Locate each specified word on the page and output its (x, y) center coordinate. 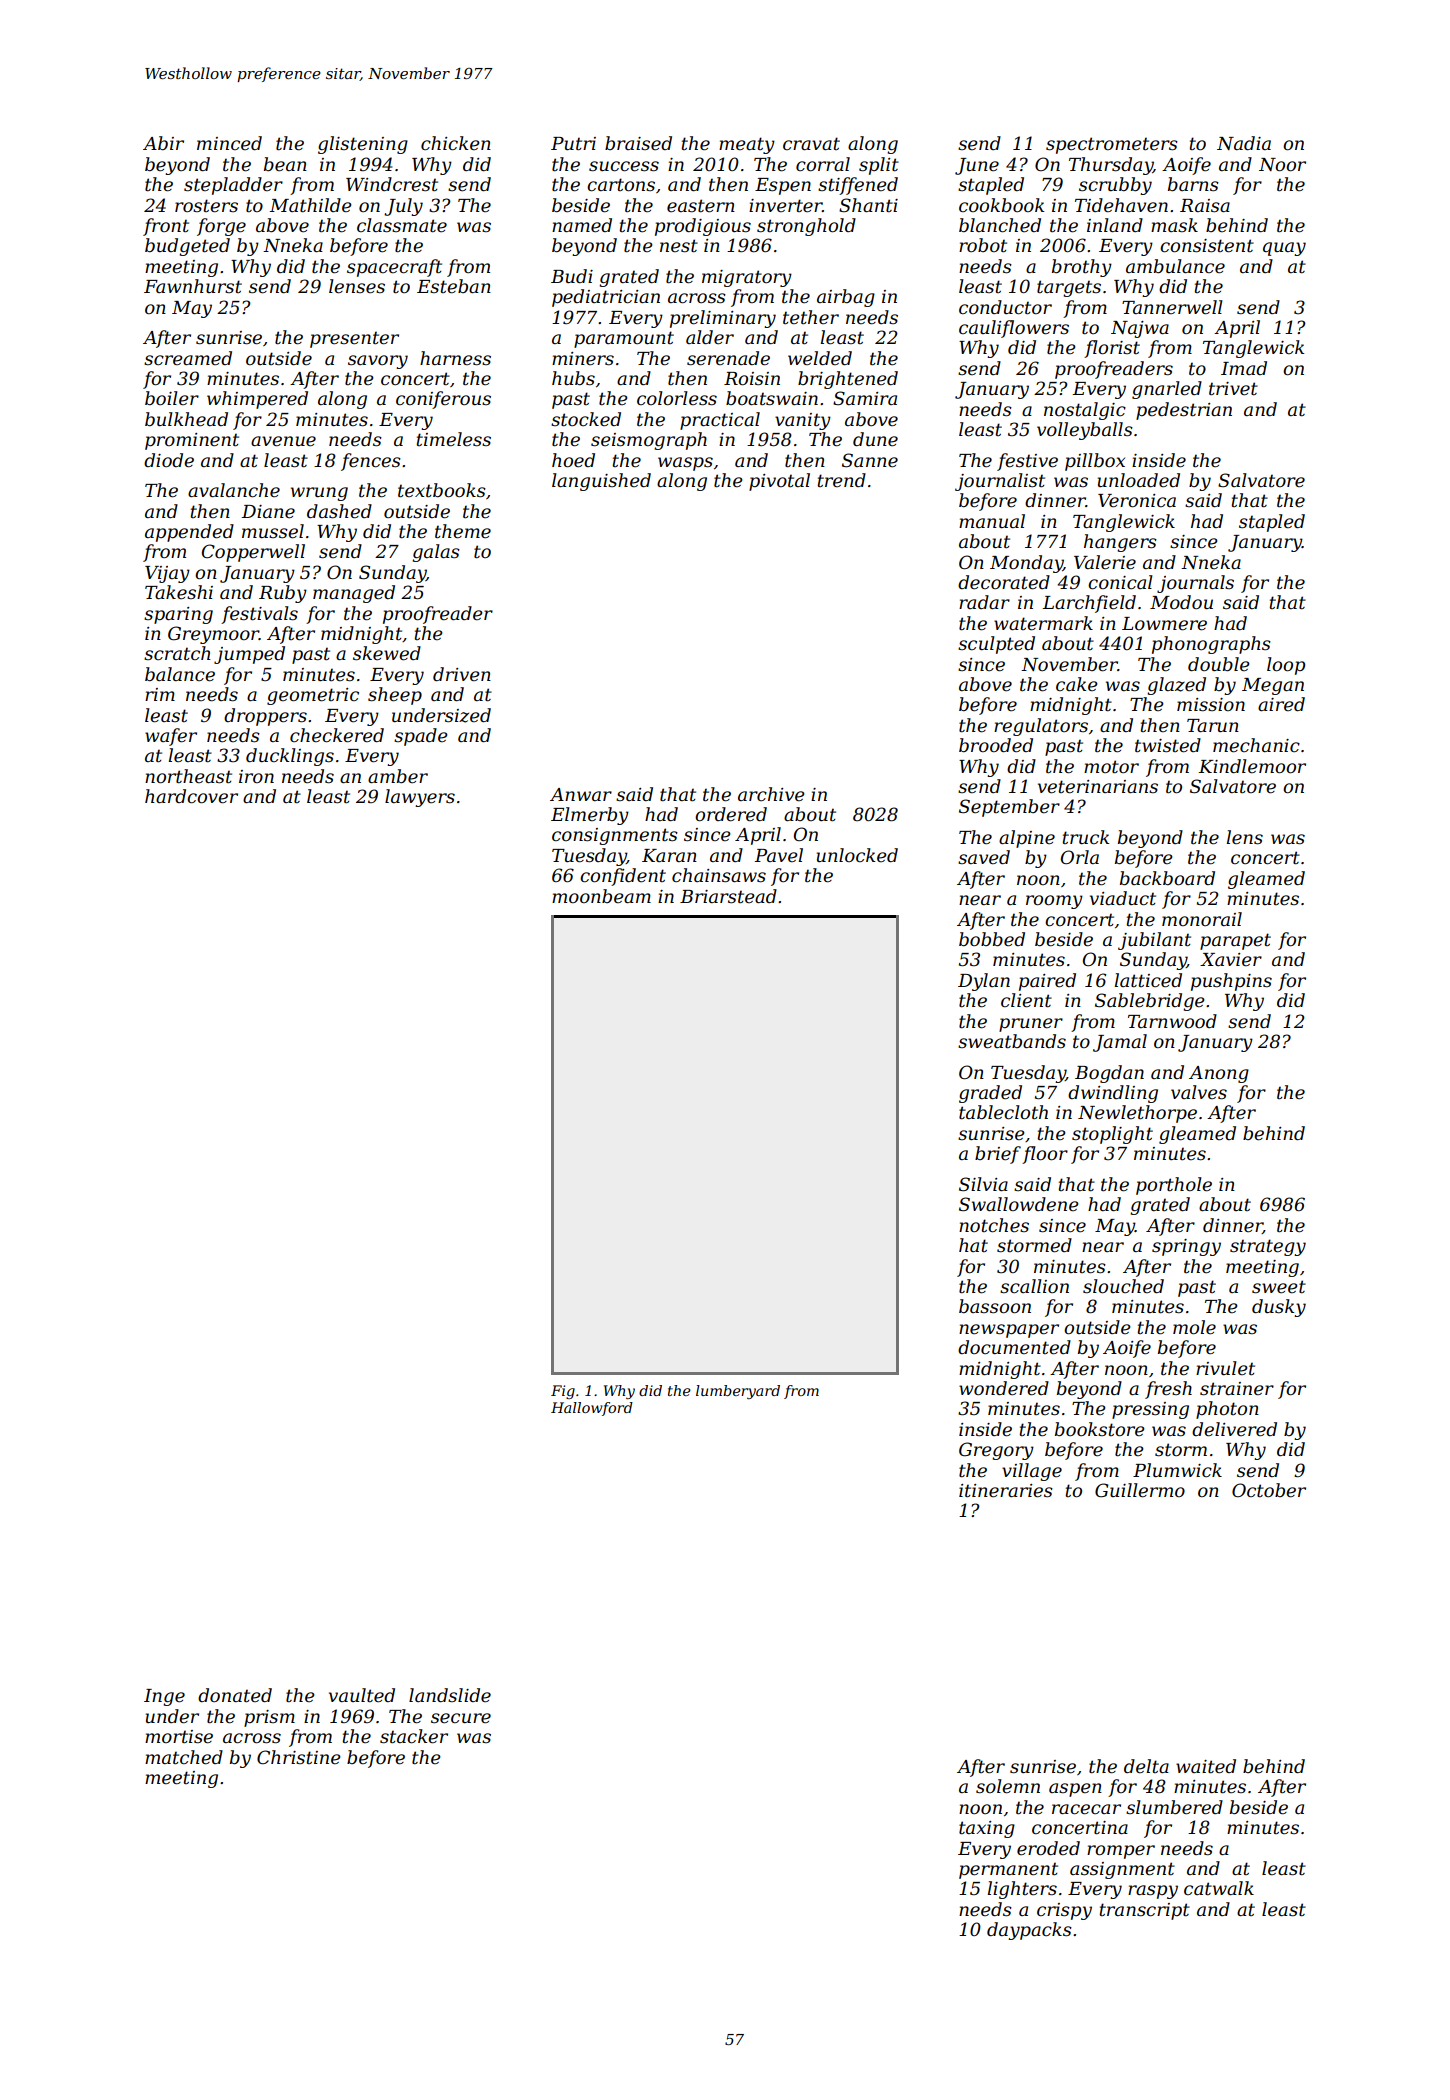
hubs (573, 378)
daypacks (1029, 1931)
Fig (563, 1392)
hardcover (191, 796)
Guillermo (1140, 1490)
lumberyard (738, 1392)
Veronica (1137, 501)
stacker (414, 1736)
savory (378, 362)
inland (1115, 225)
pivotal (779, 482)
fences (371, 462)
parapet (1235, 941)
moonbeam (601, 896)
